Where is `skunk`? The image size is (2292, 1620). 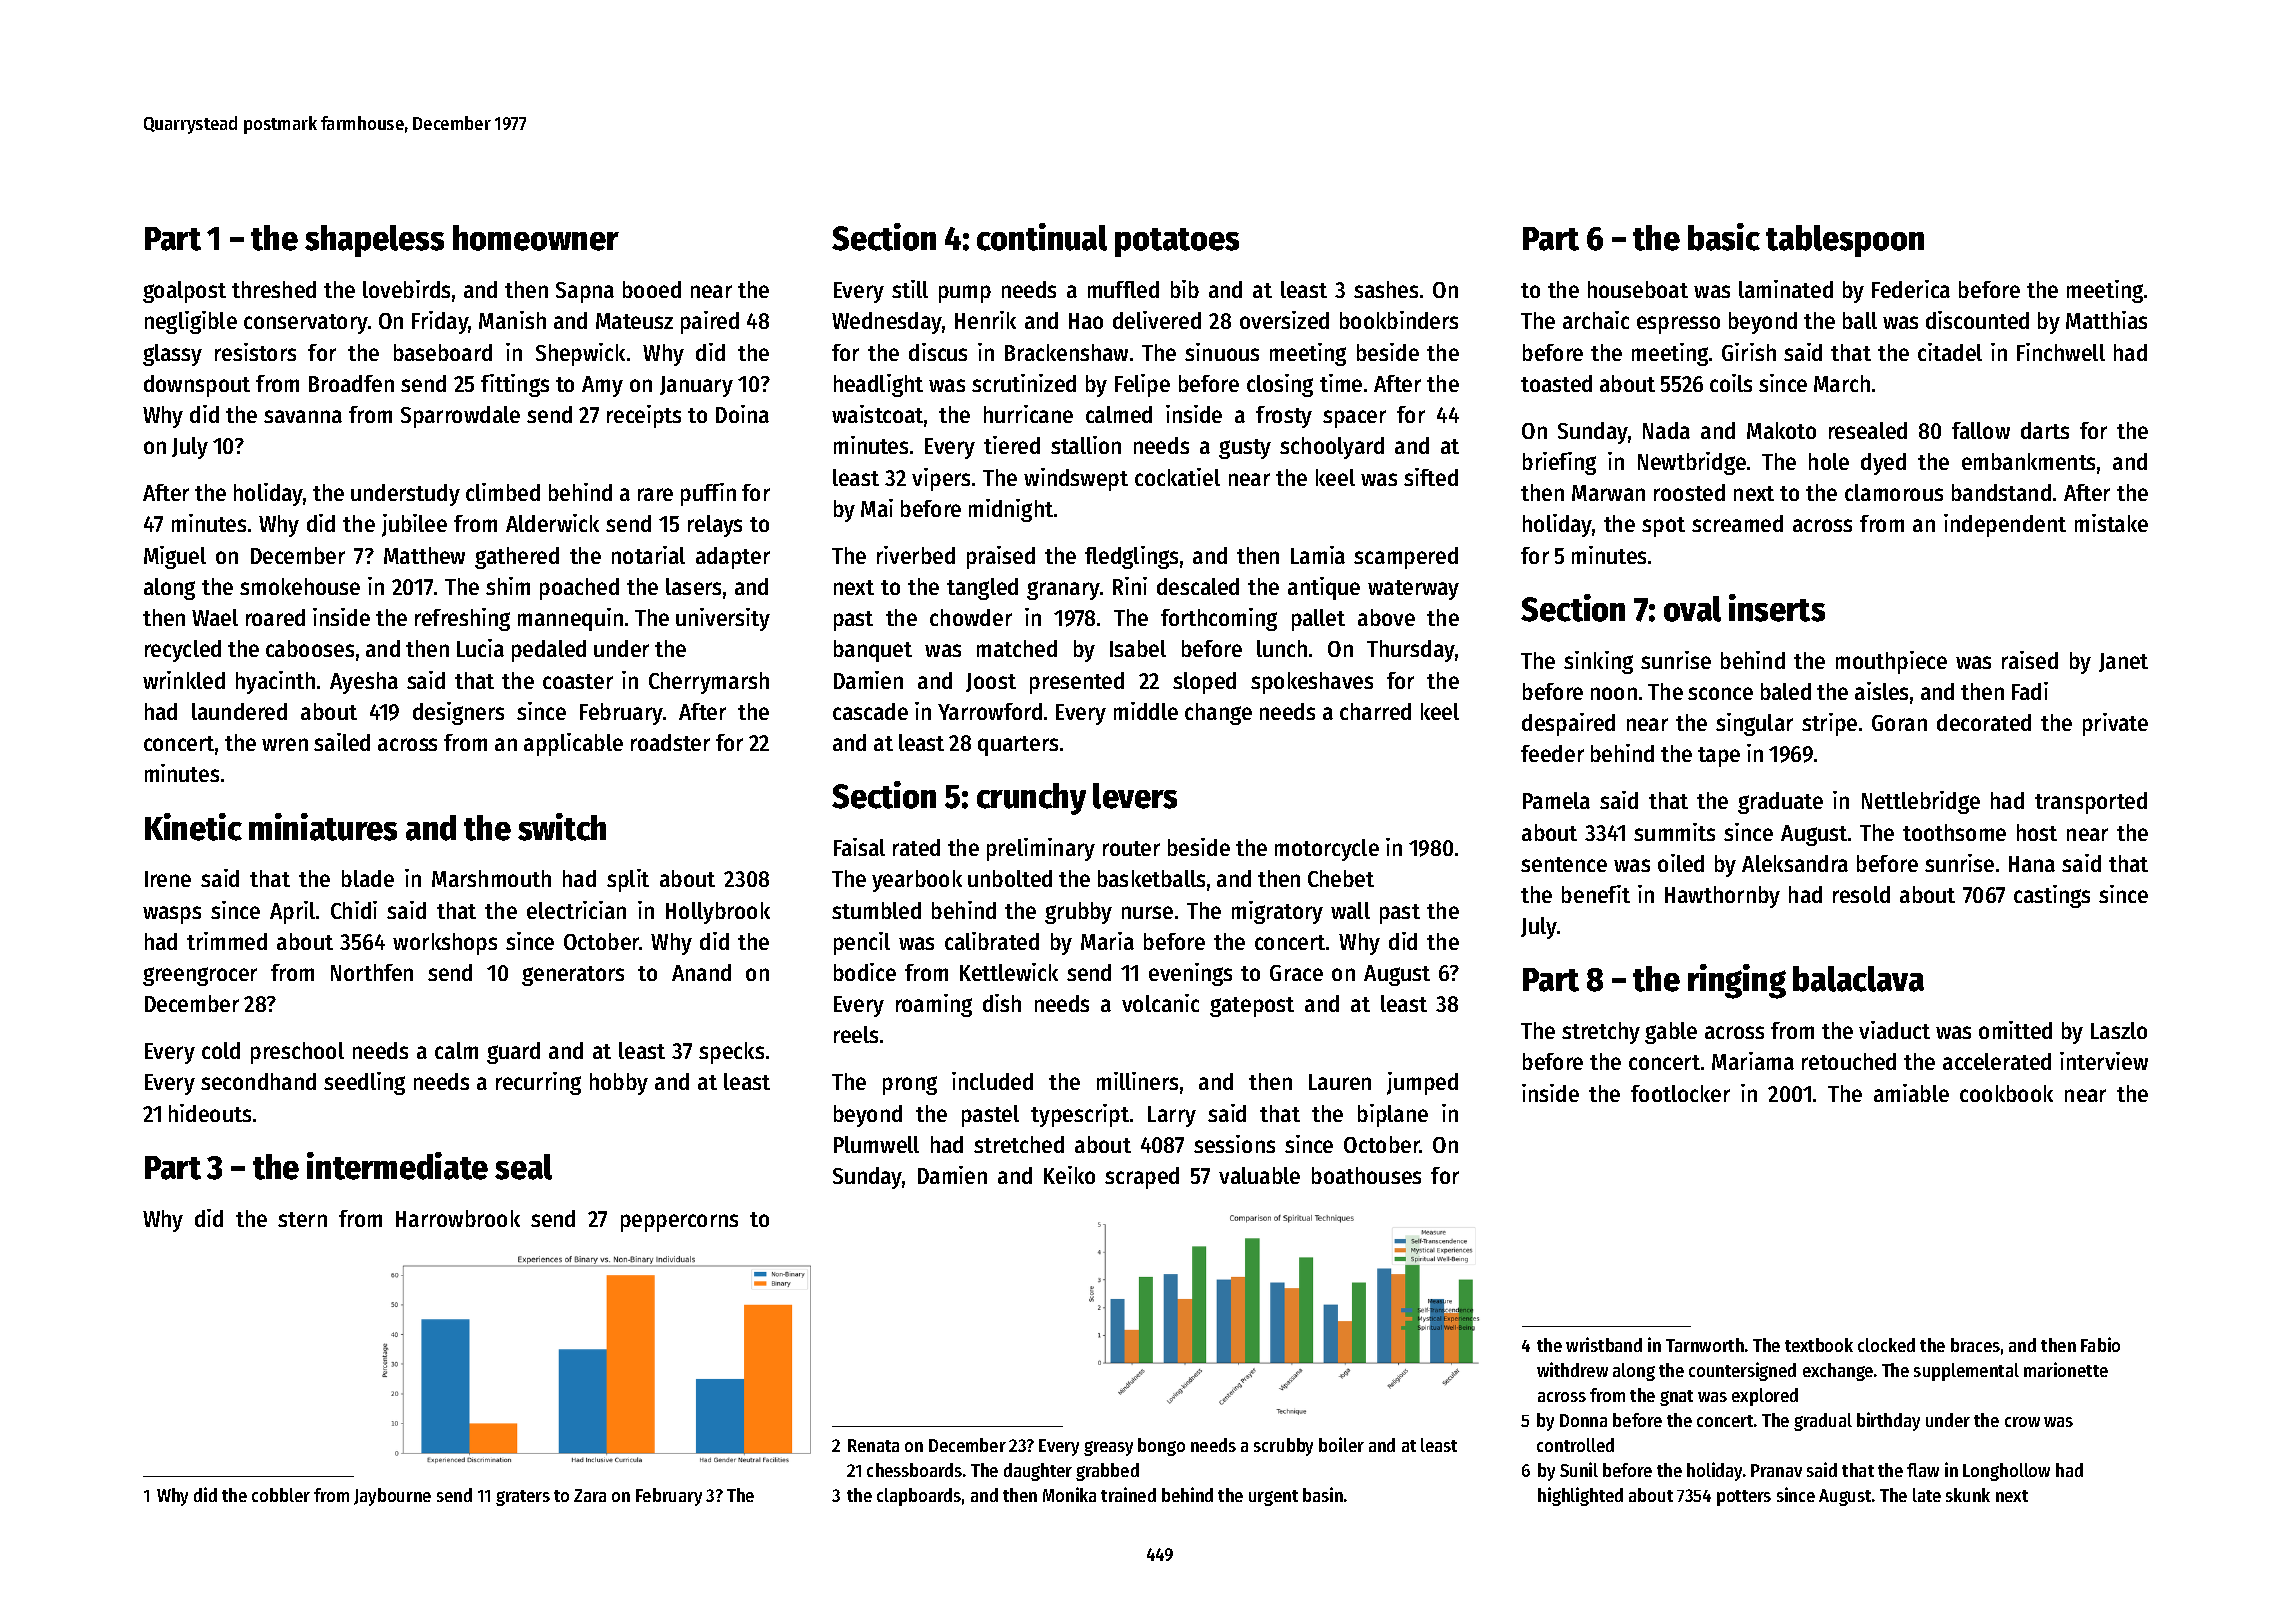 skunk is located at coordinates (1968, 1495).
